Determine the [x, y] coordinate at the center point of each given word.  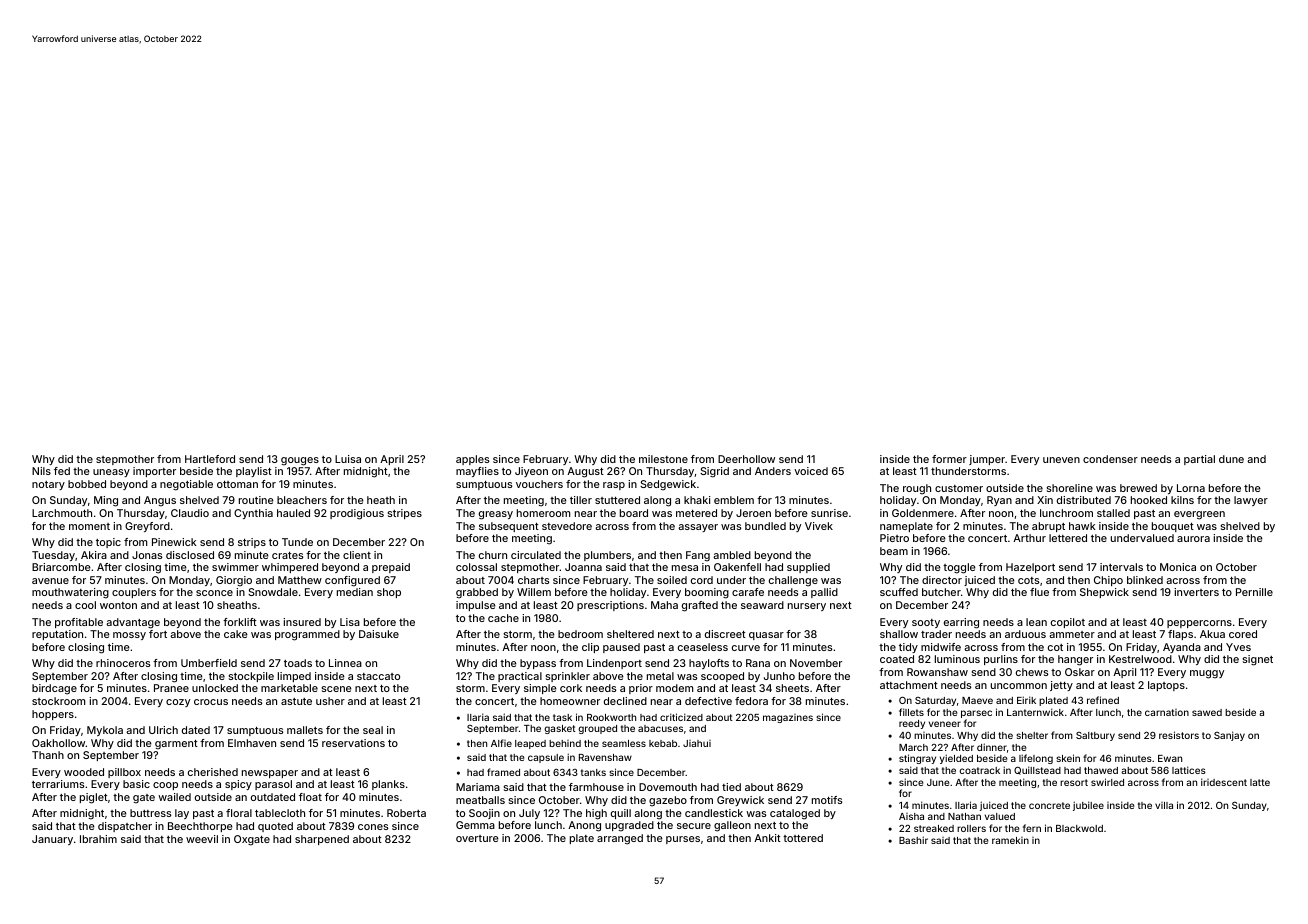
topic [108, 543]
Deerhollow [746, 459]
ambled [732, 555]
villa [1164, 805]
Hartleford [210, 459]
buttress [150, 813]
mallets [305, 730]
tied [731, 787]
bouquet [1173, 527]
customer [959, 488]
